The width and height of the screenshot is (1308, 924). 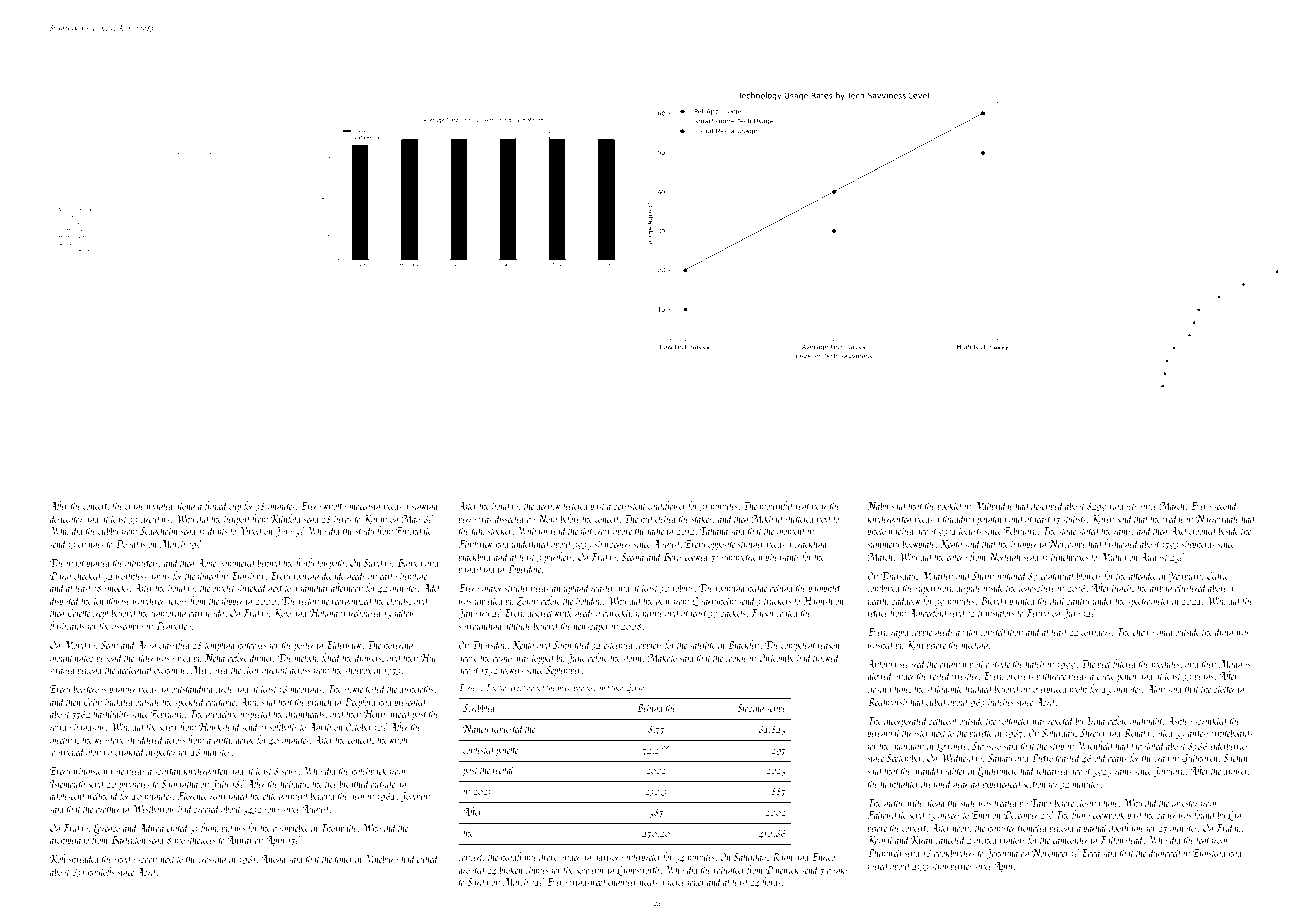 What do you see at coordinates (672, 557) in the screenshot?
I see `Boris` at bounding box center [672, 557].
